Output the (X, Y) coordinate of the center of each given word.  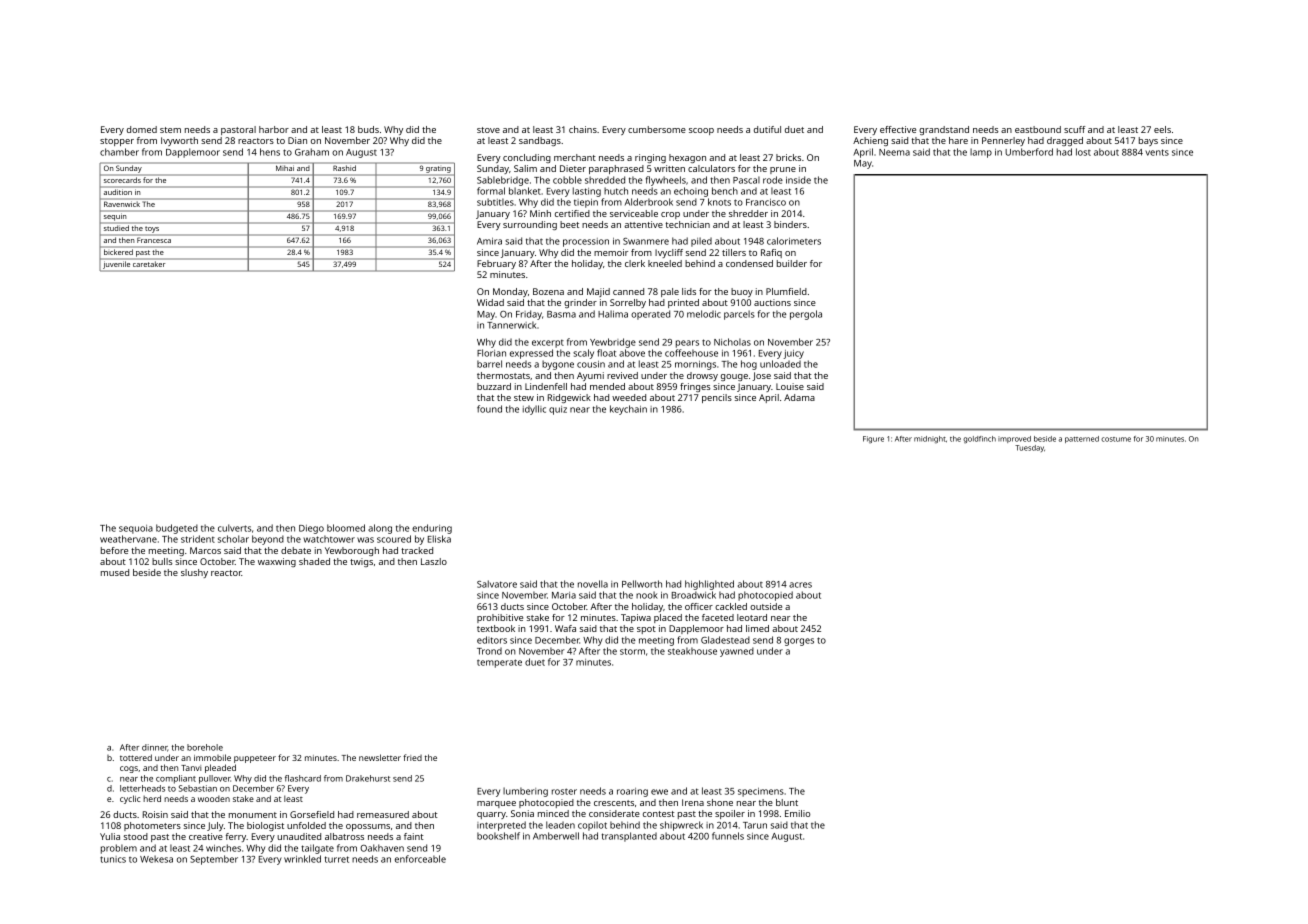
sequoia (136, 529)
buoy (742, 292)
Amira (489, 241)
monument (253, 815)
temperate (499, 663)
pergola (806, 315)
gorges (799, 642)
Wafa (565, 628)
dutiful (767, 129)
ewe (659, 792)
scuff (1075, 129)
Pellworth (642, 584)
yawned (737, 652)
